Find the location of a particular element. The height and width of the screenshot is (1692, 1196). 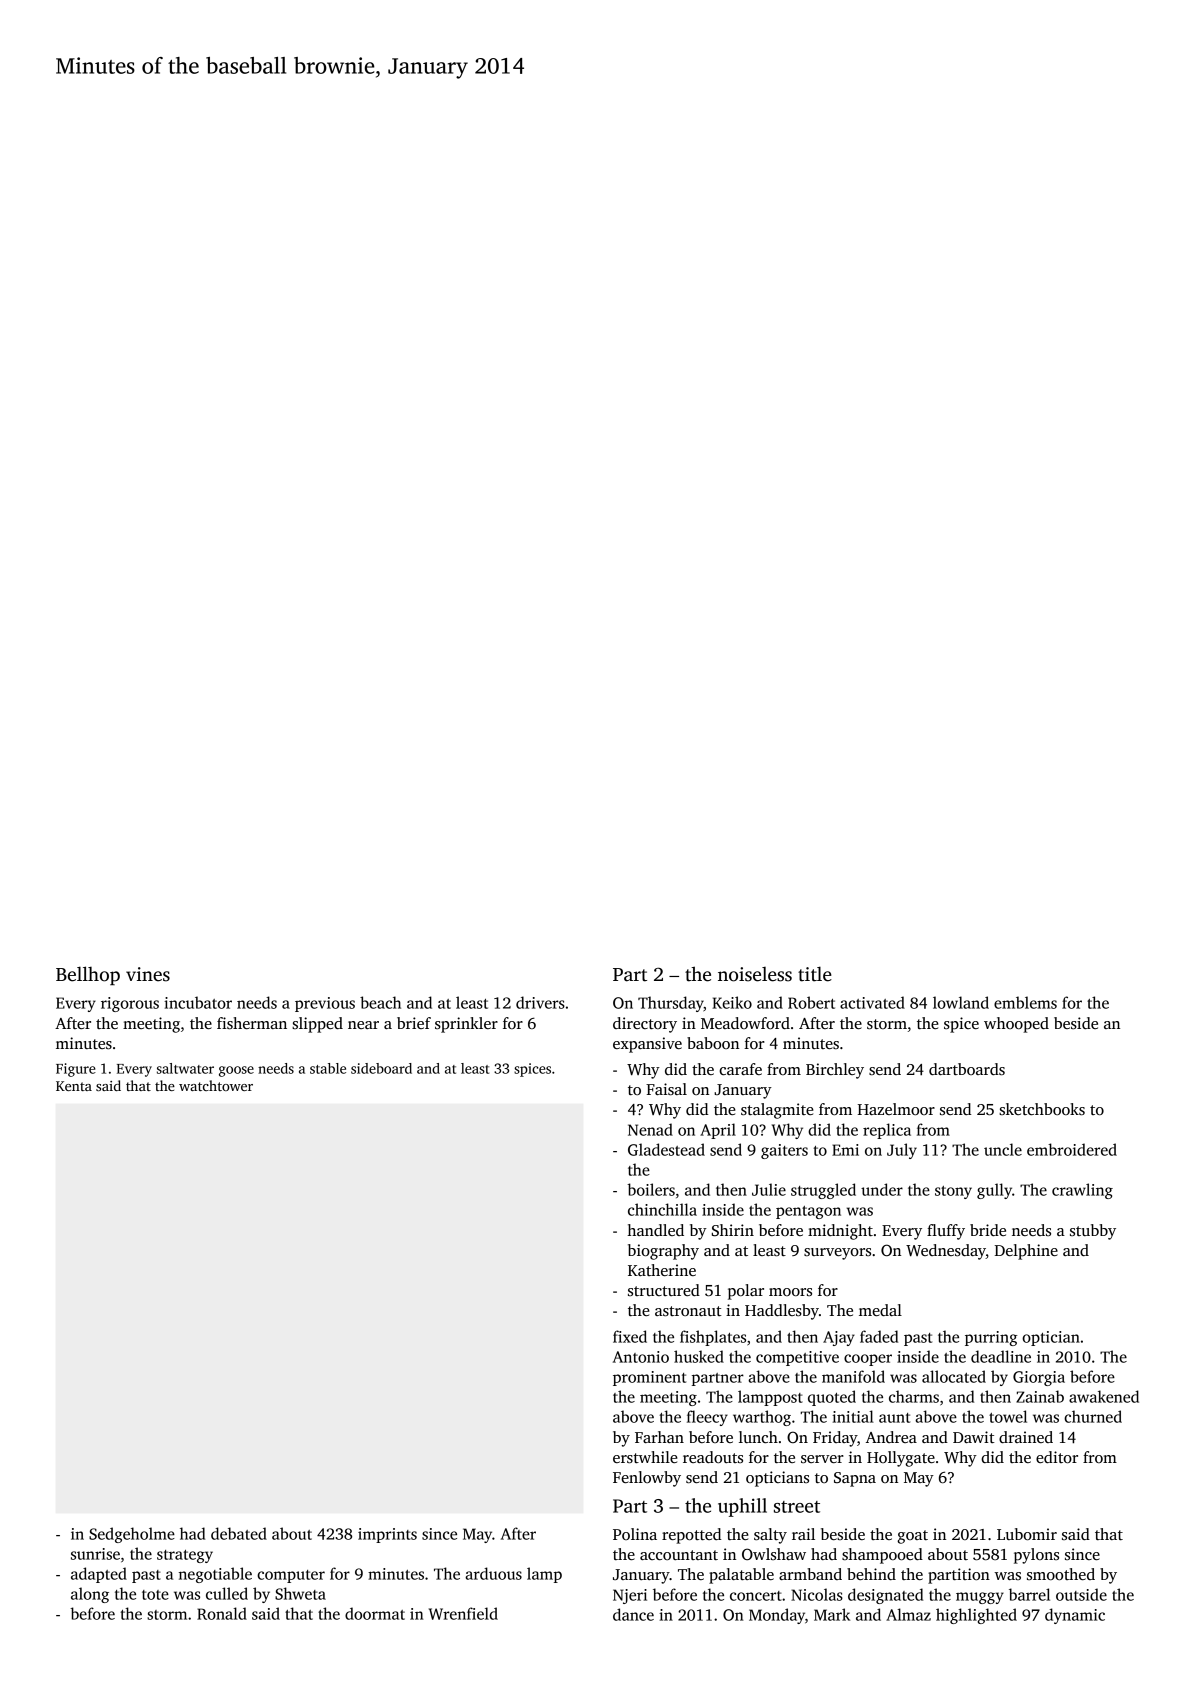

uncle is located at coordinates (1003, 1149).
